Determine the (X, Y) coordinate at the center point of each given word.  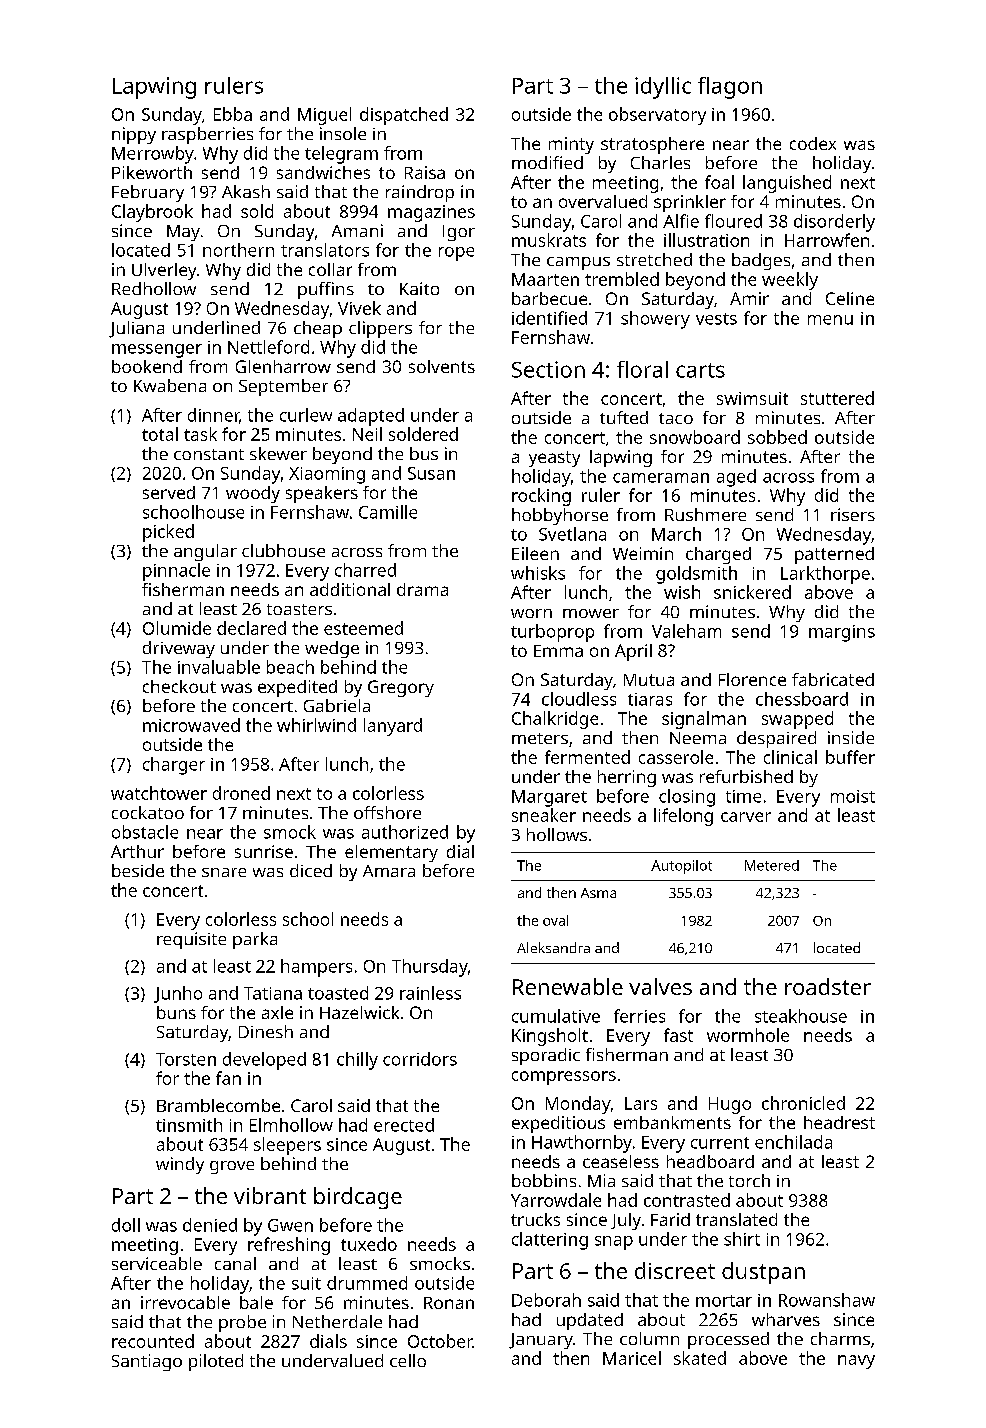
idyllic (663, 88)
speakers (322, 494)
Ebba (233, 114)
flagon (730, 88)
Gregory (401, 688)
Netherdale (337, 1321)
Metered (772, 865)
